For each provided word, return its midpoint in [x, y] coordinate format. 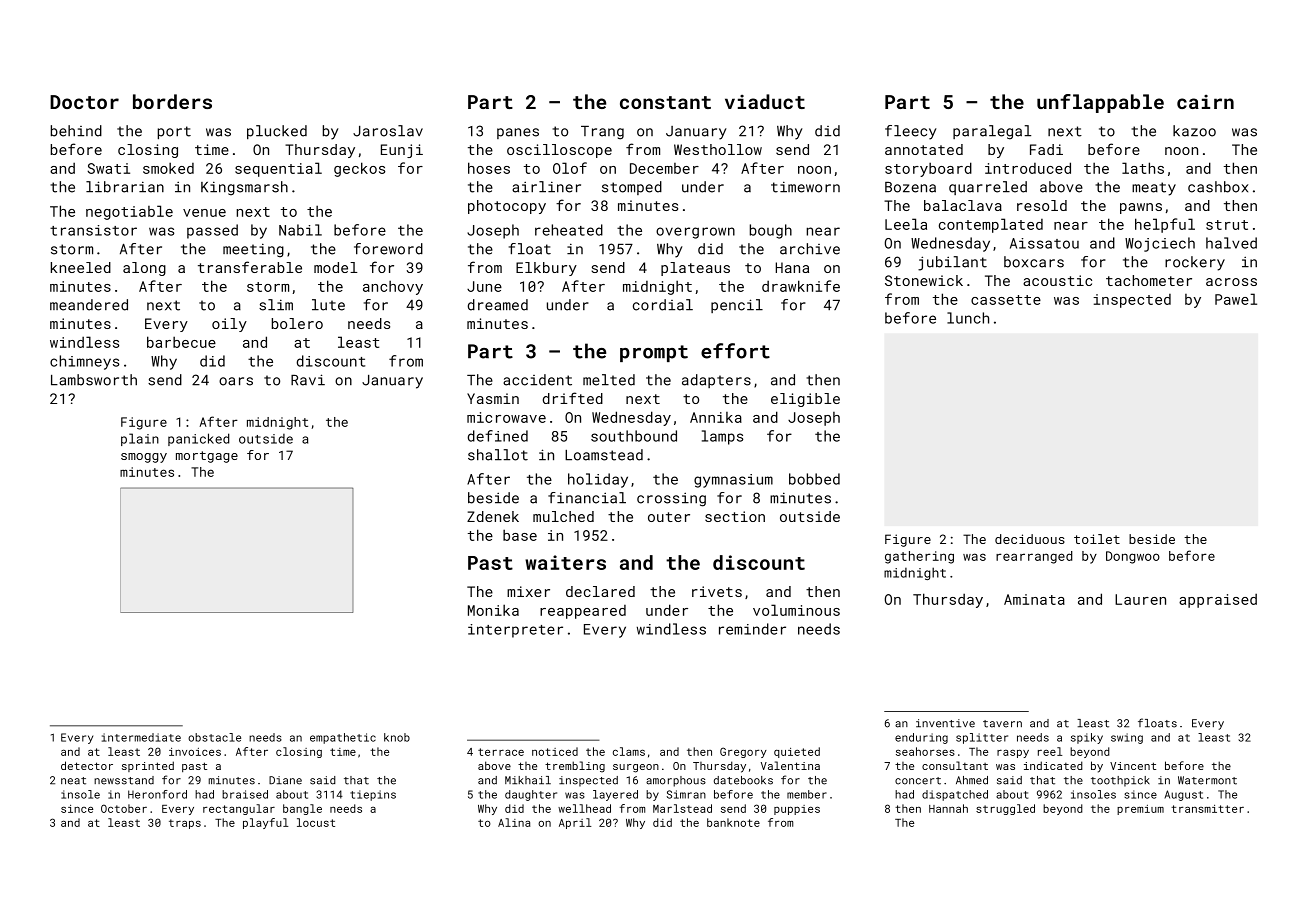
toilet [1097, 539]
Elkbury [546, 269]
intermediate [141, 737]
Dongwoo [1133, 557]
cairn [1205, 102]
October [124, 808]
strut [1227, 225]
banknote [733, 822]
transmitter [1207, 809]
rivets [717, 591]
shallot [498, 455]
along [144, 269]
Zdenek [493, 516]
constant [665, 102]
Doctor [84, 102]
